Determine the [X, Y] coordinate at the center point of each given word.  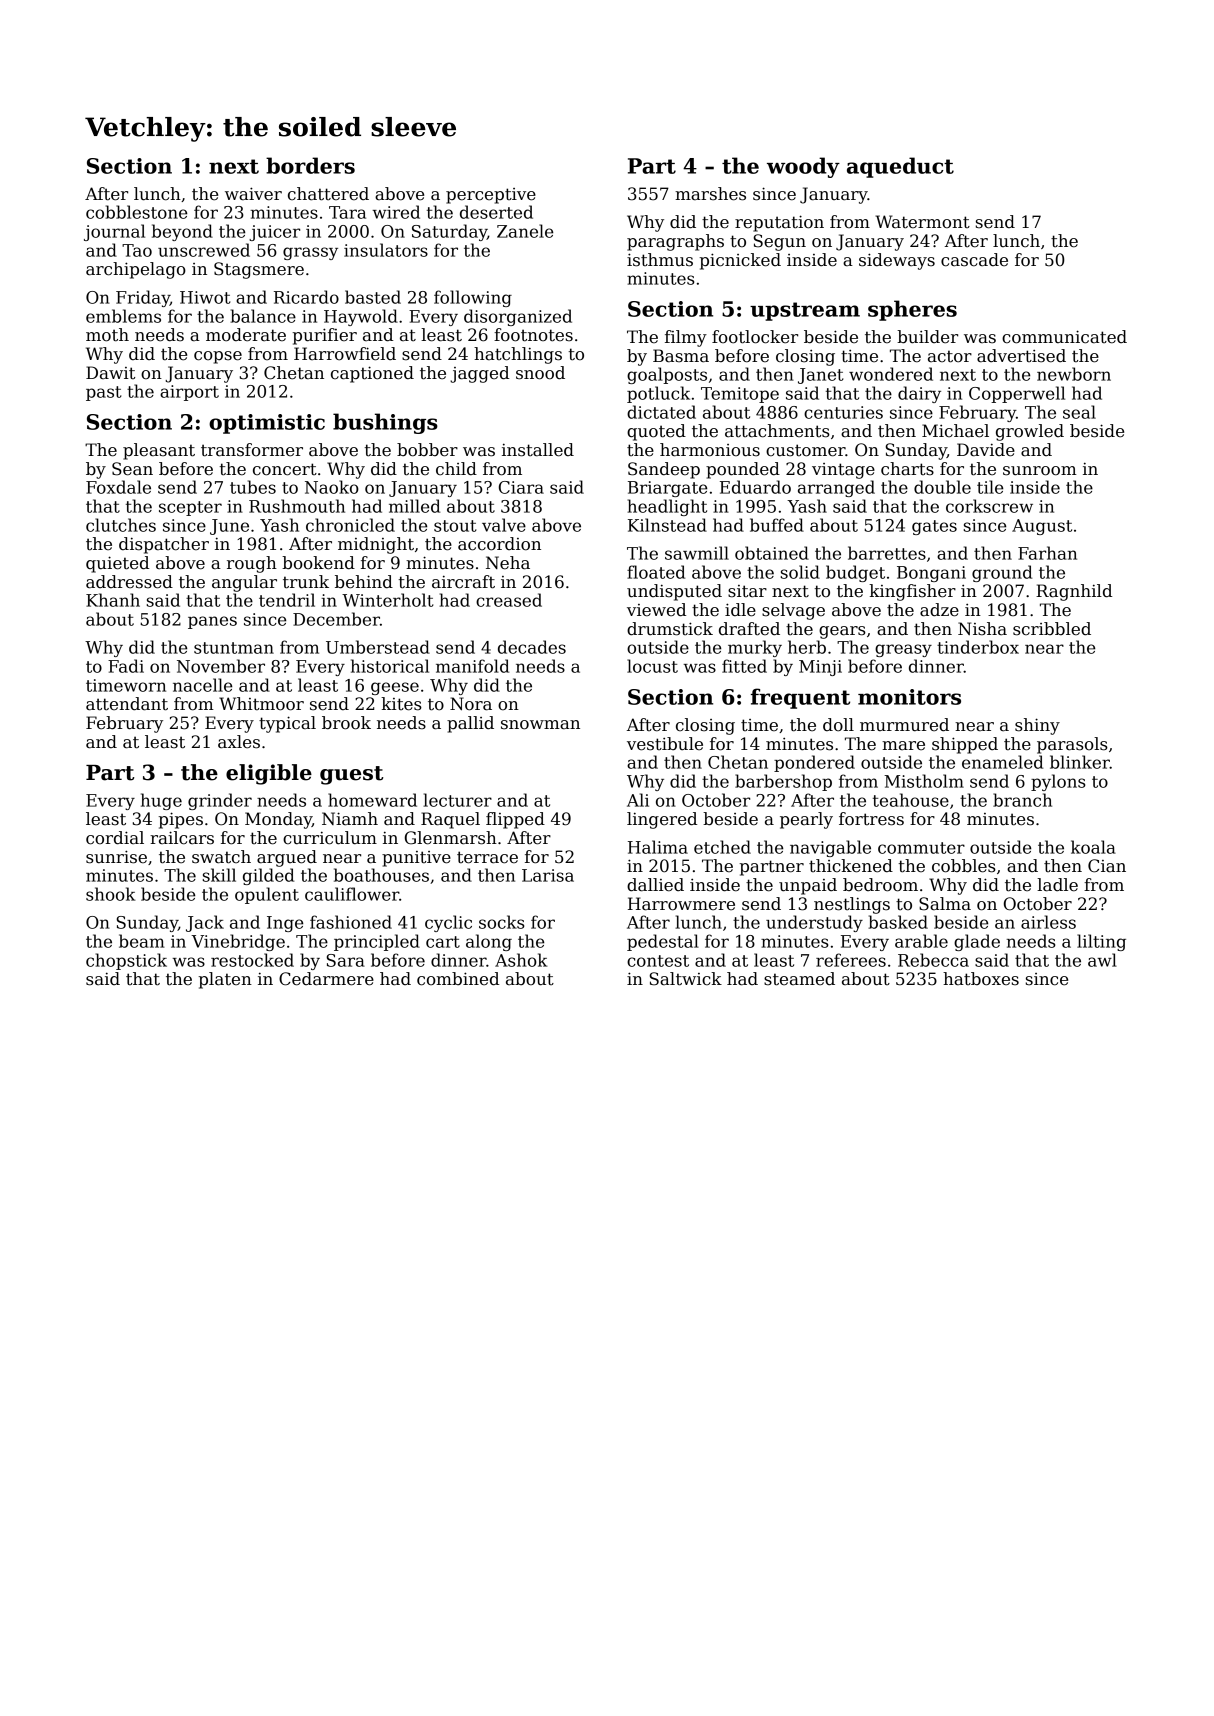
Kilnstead [667, 525]
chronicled [350, 525]
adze [939, 610]
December [336, 619]
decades [532, 647]
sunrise [116, 857]
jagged [479, 374]
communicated [1064, 337]
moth [107, 335]
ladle [1057, 885]
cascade [974, 260]
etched [722, 847]
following [473, 298]
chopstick [126, 961]
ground [1002, 573]
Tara [347, 212]
